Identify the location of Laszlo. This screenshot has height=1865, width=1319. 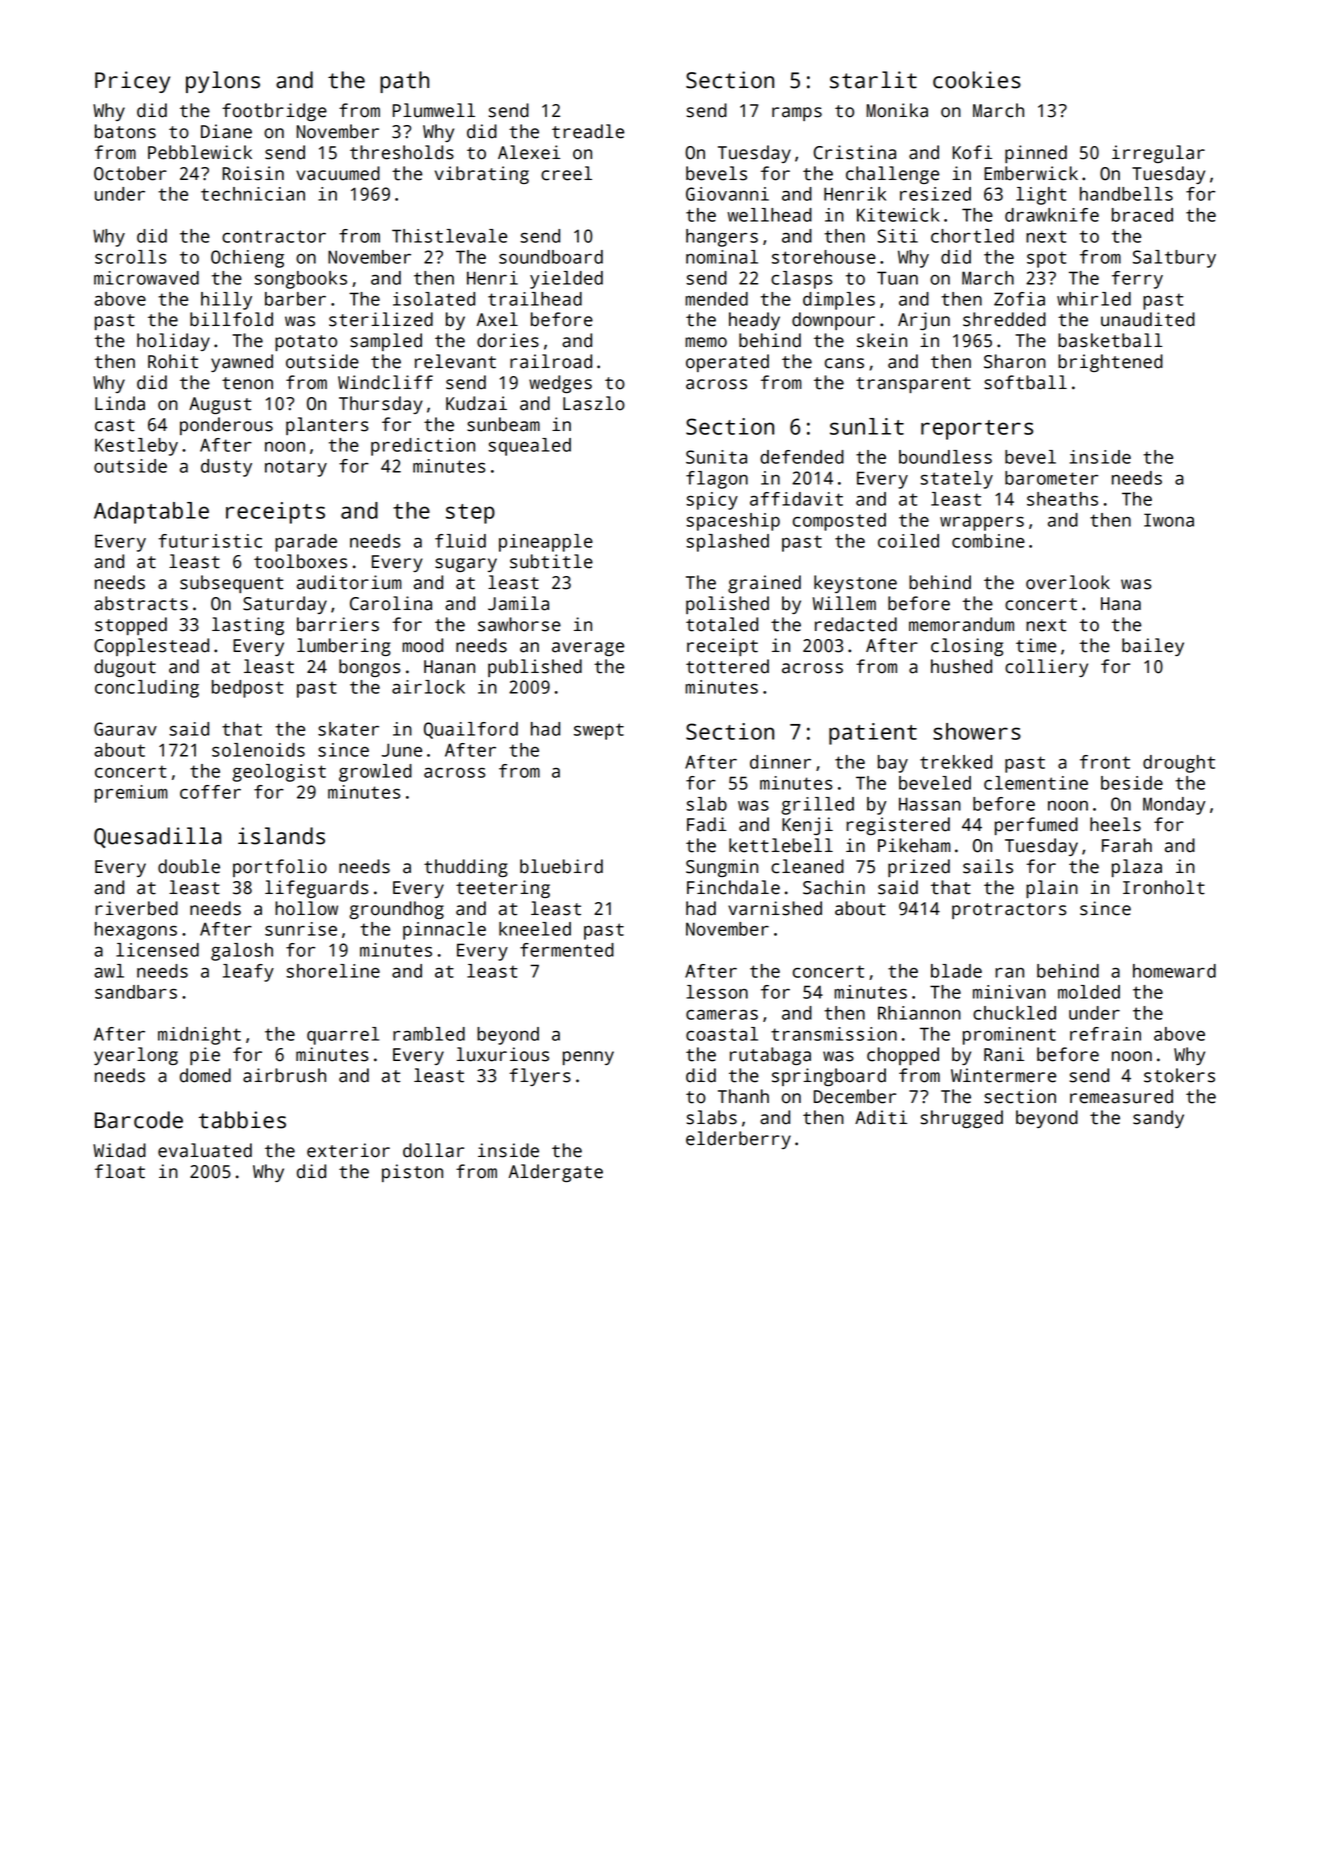
(594, 403).
